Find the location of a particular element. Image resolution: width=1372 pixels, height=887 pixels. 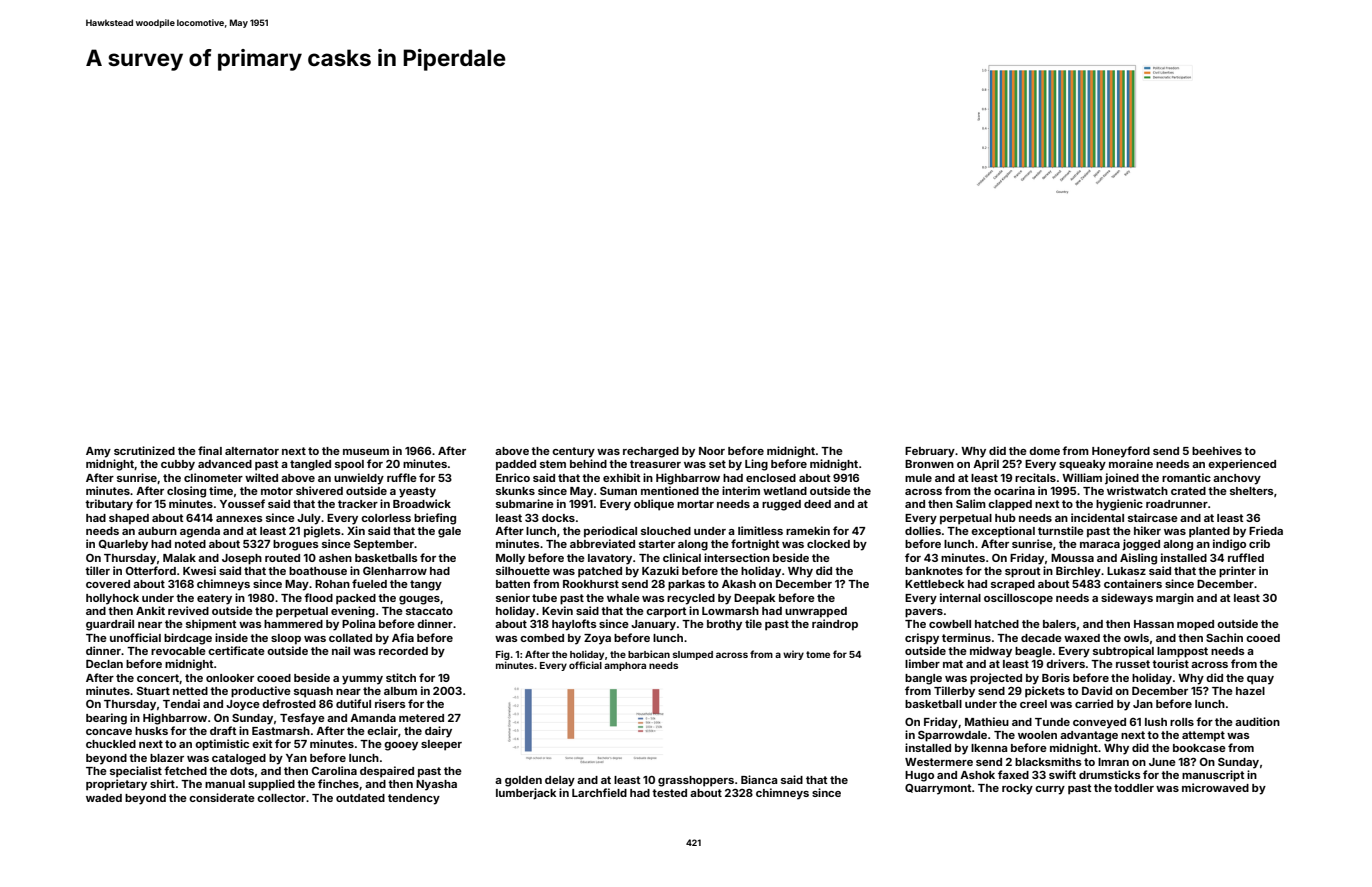

century is located at coordinates (573, 452).
